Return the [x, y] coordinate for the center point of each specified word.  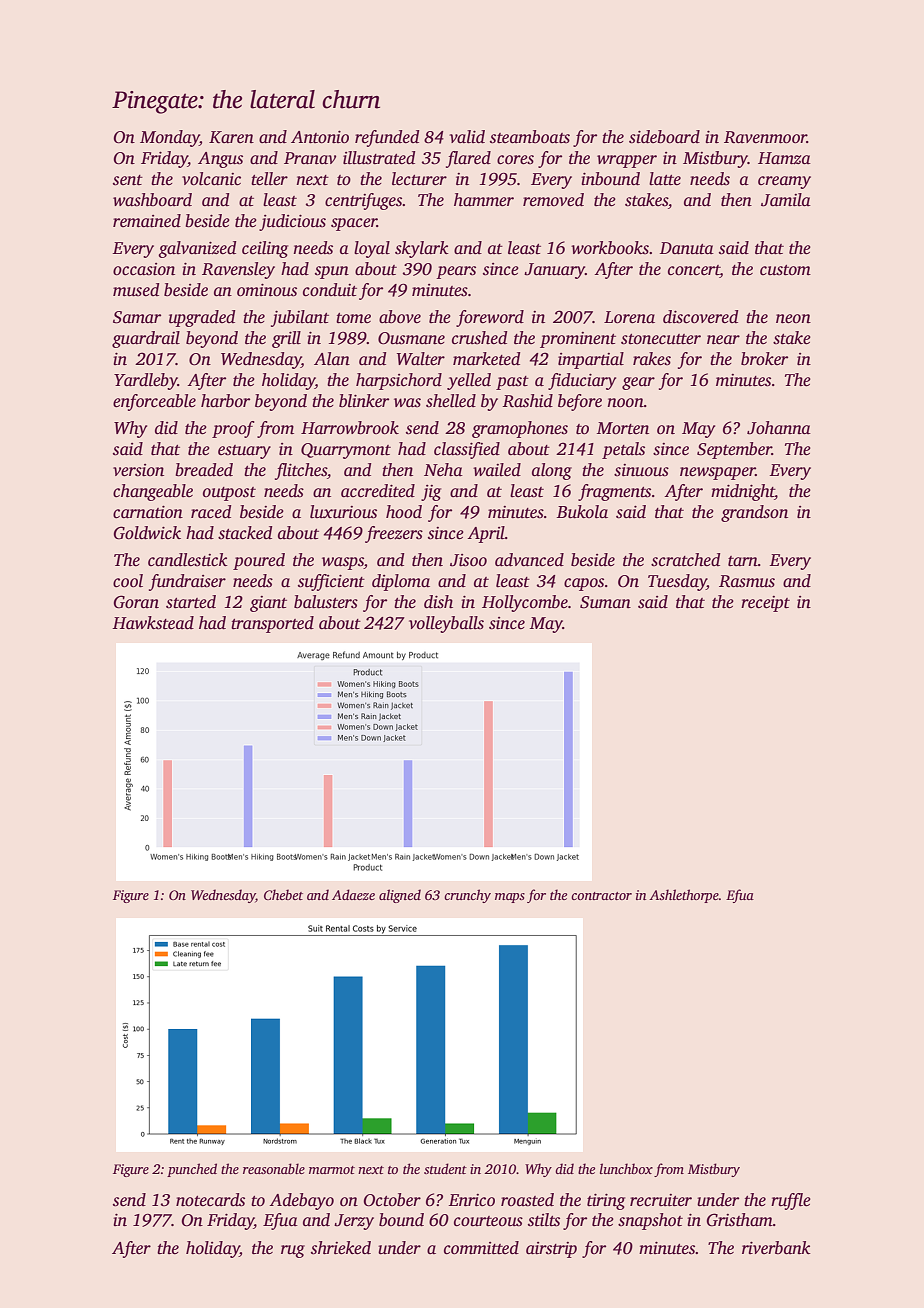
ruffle [791, 1201]
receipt [765, 604]
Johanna [779, 428]
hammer [484, 200]
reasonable [274, 1168]
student [445, 1168]
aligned [400, 896]
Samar [137, 317]
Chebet [283, 894]
